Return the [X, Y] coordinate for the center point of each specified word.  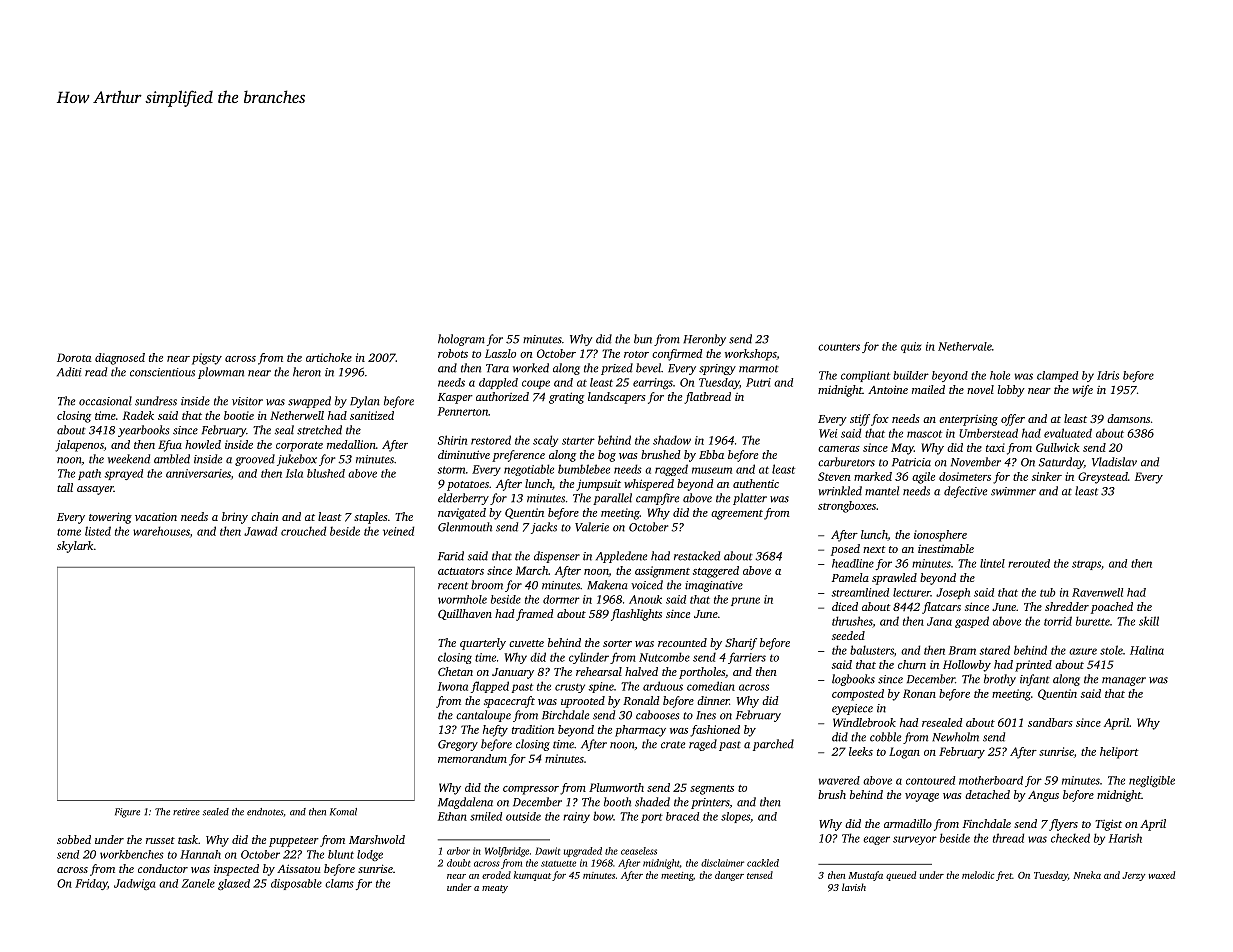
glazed [234, 884]
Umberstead [988, 433]
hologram [461, 340]
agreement [737, 515]
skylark [75, 547]
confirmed [677, 355]
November [976, 462]
